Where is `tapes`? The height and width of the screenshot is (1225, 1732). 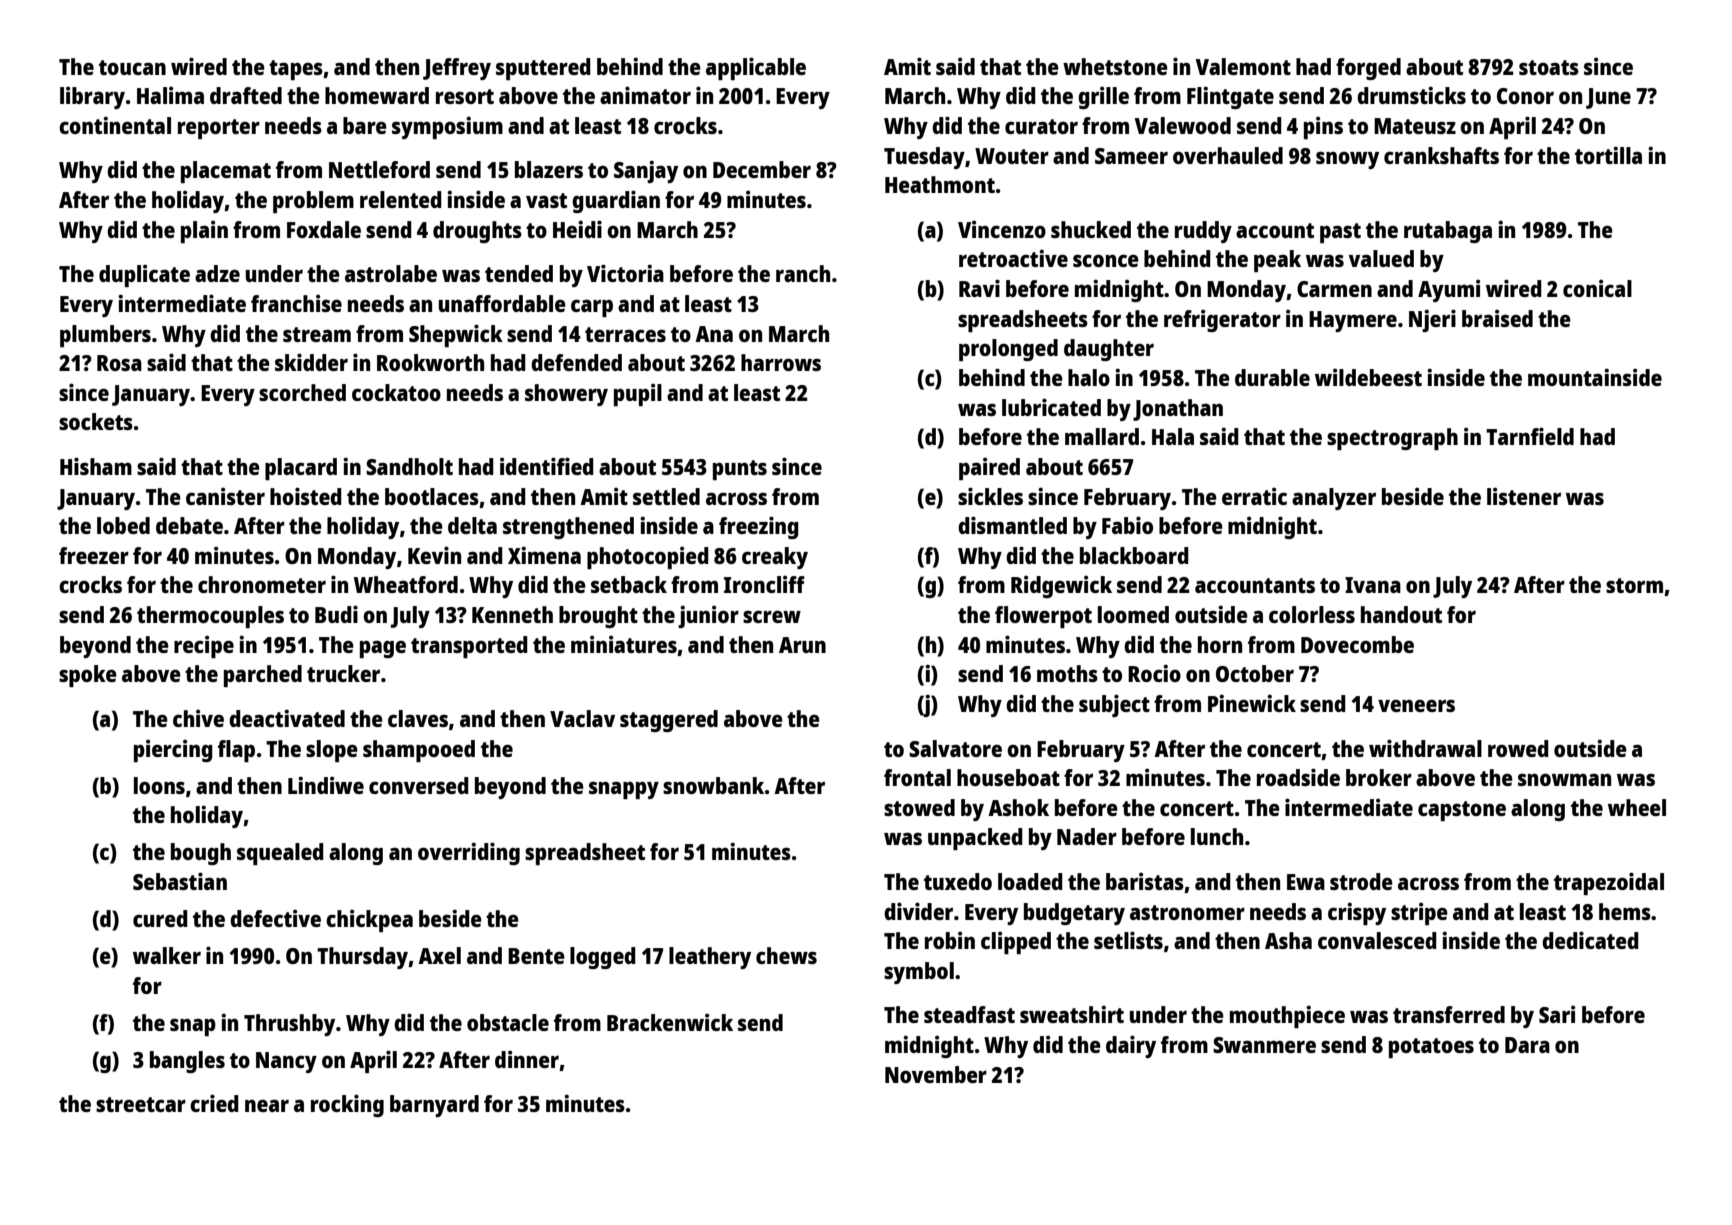
tapes is located at coordinates (296, 70).
